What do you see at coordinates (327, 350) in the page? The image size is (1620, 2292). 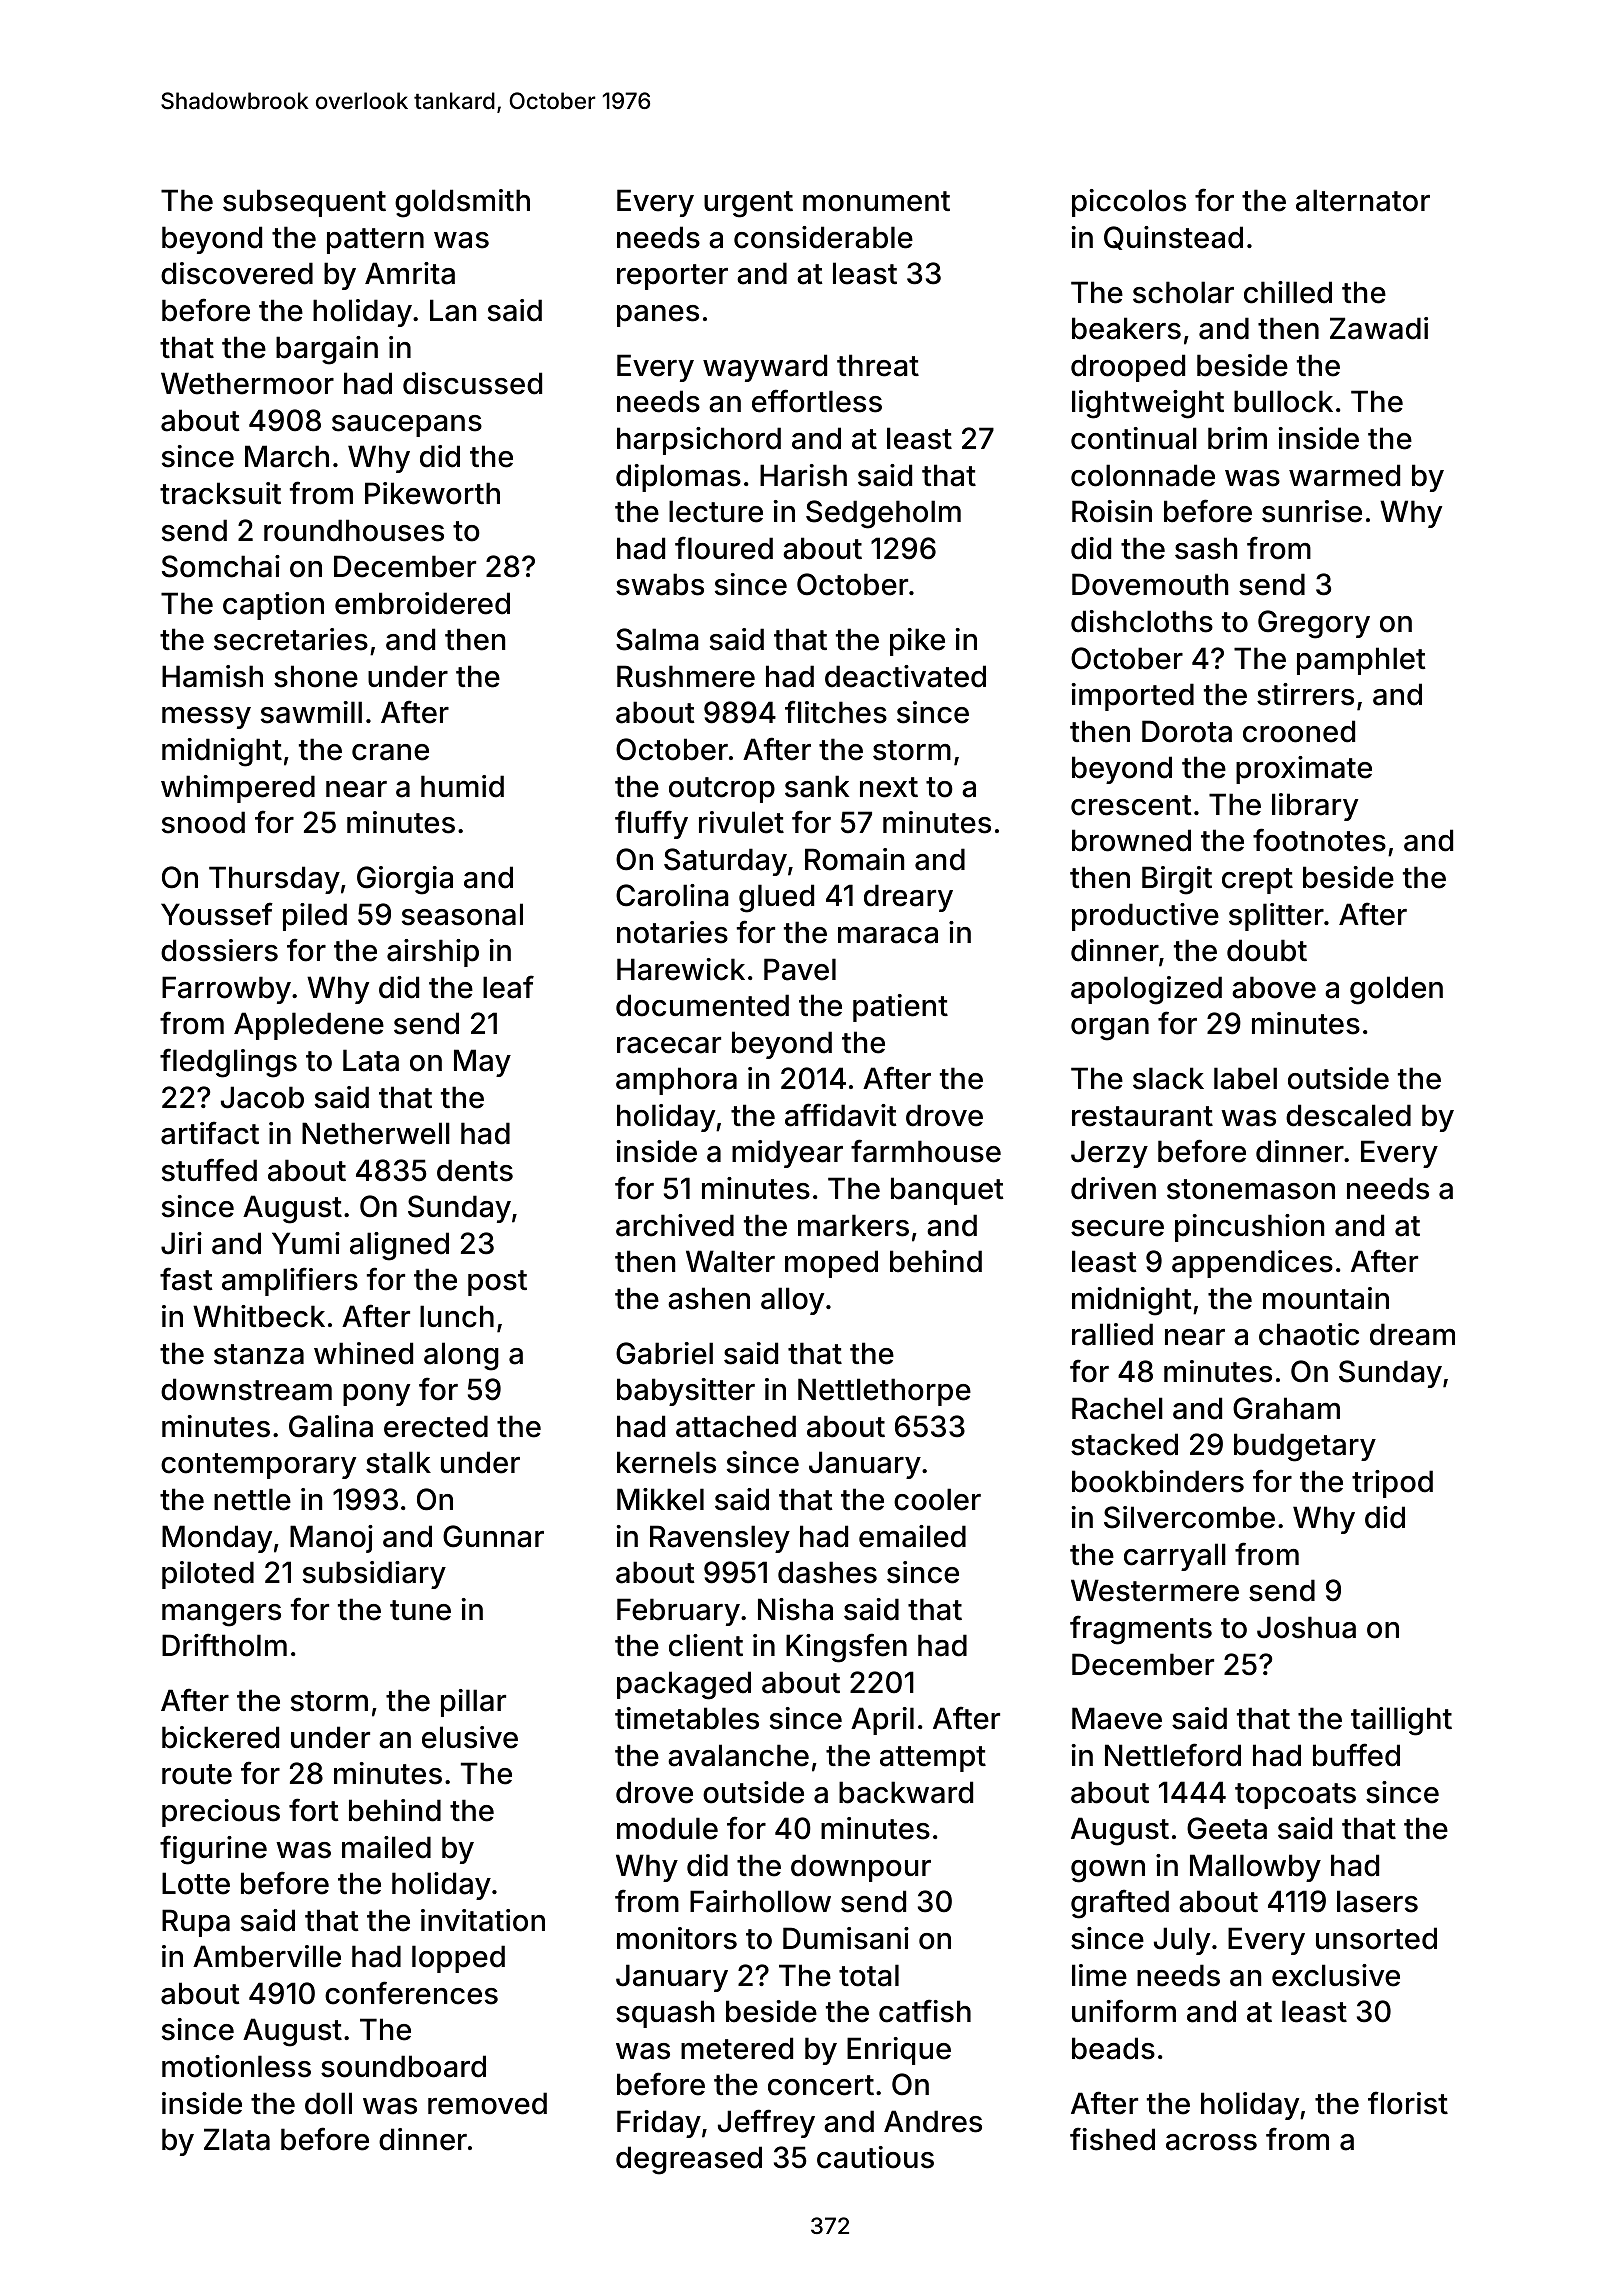 I see `bargain` at bounding box center [327, 350].
